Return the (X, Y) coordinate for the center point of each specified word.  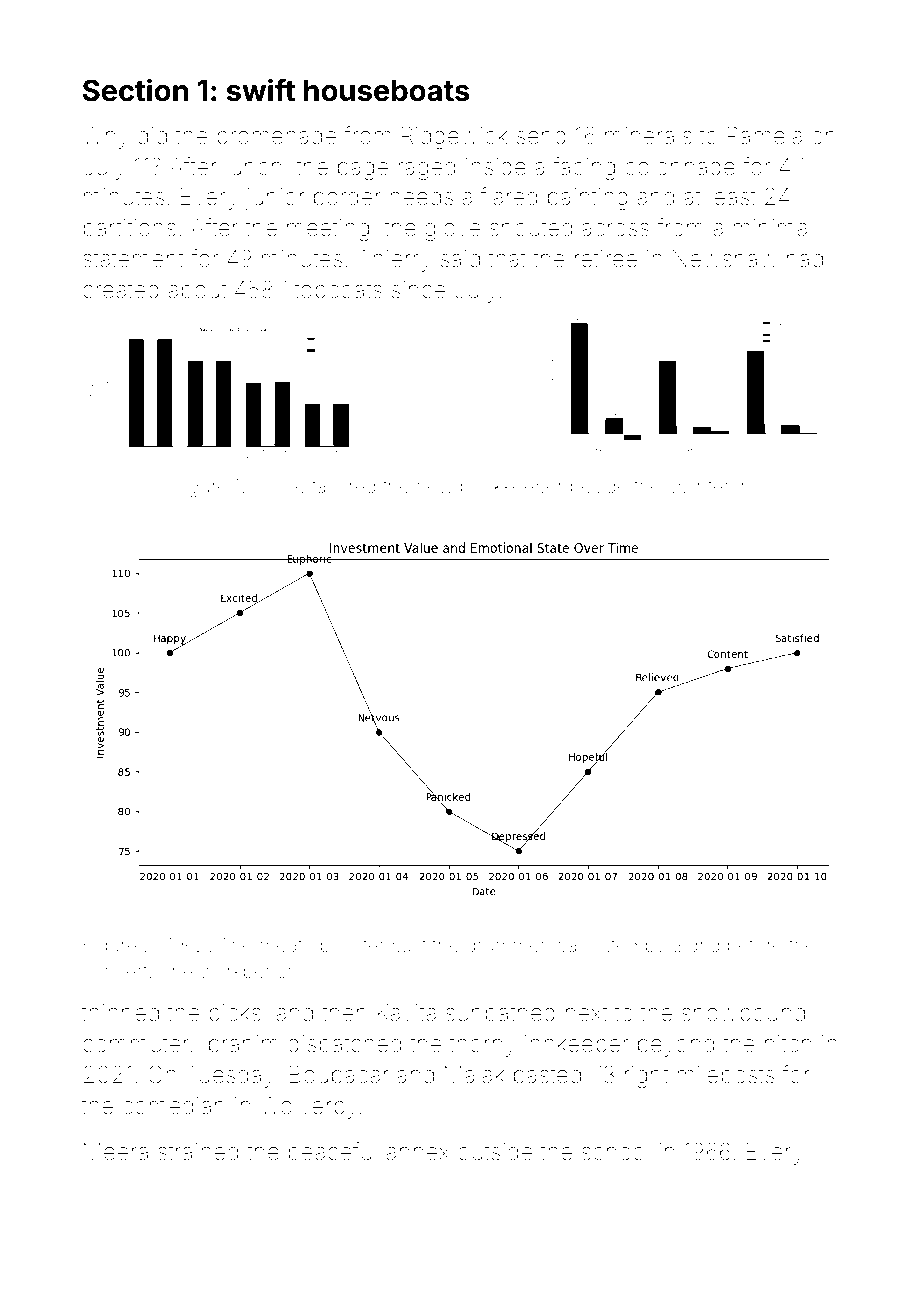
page (363, 171)
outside (495, 1152)
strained (198, 1152)
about (197, 290)
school (615, 1152)
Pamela (765, 135)
